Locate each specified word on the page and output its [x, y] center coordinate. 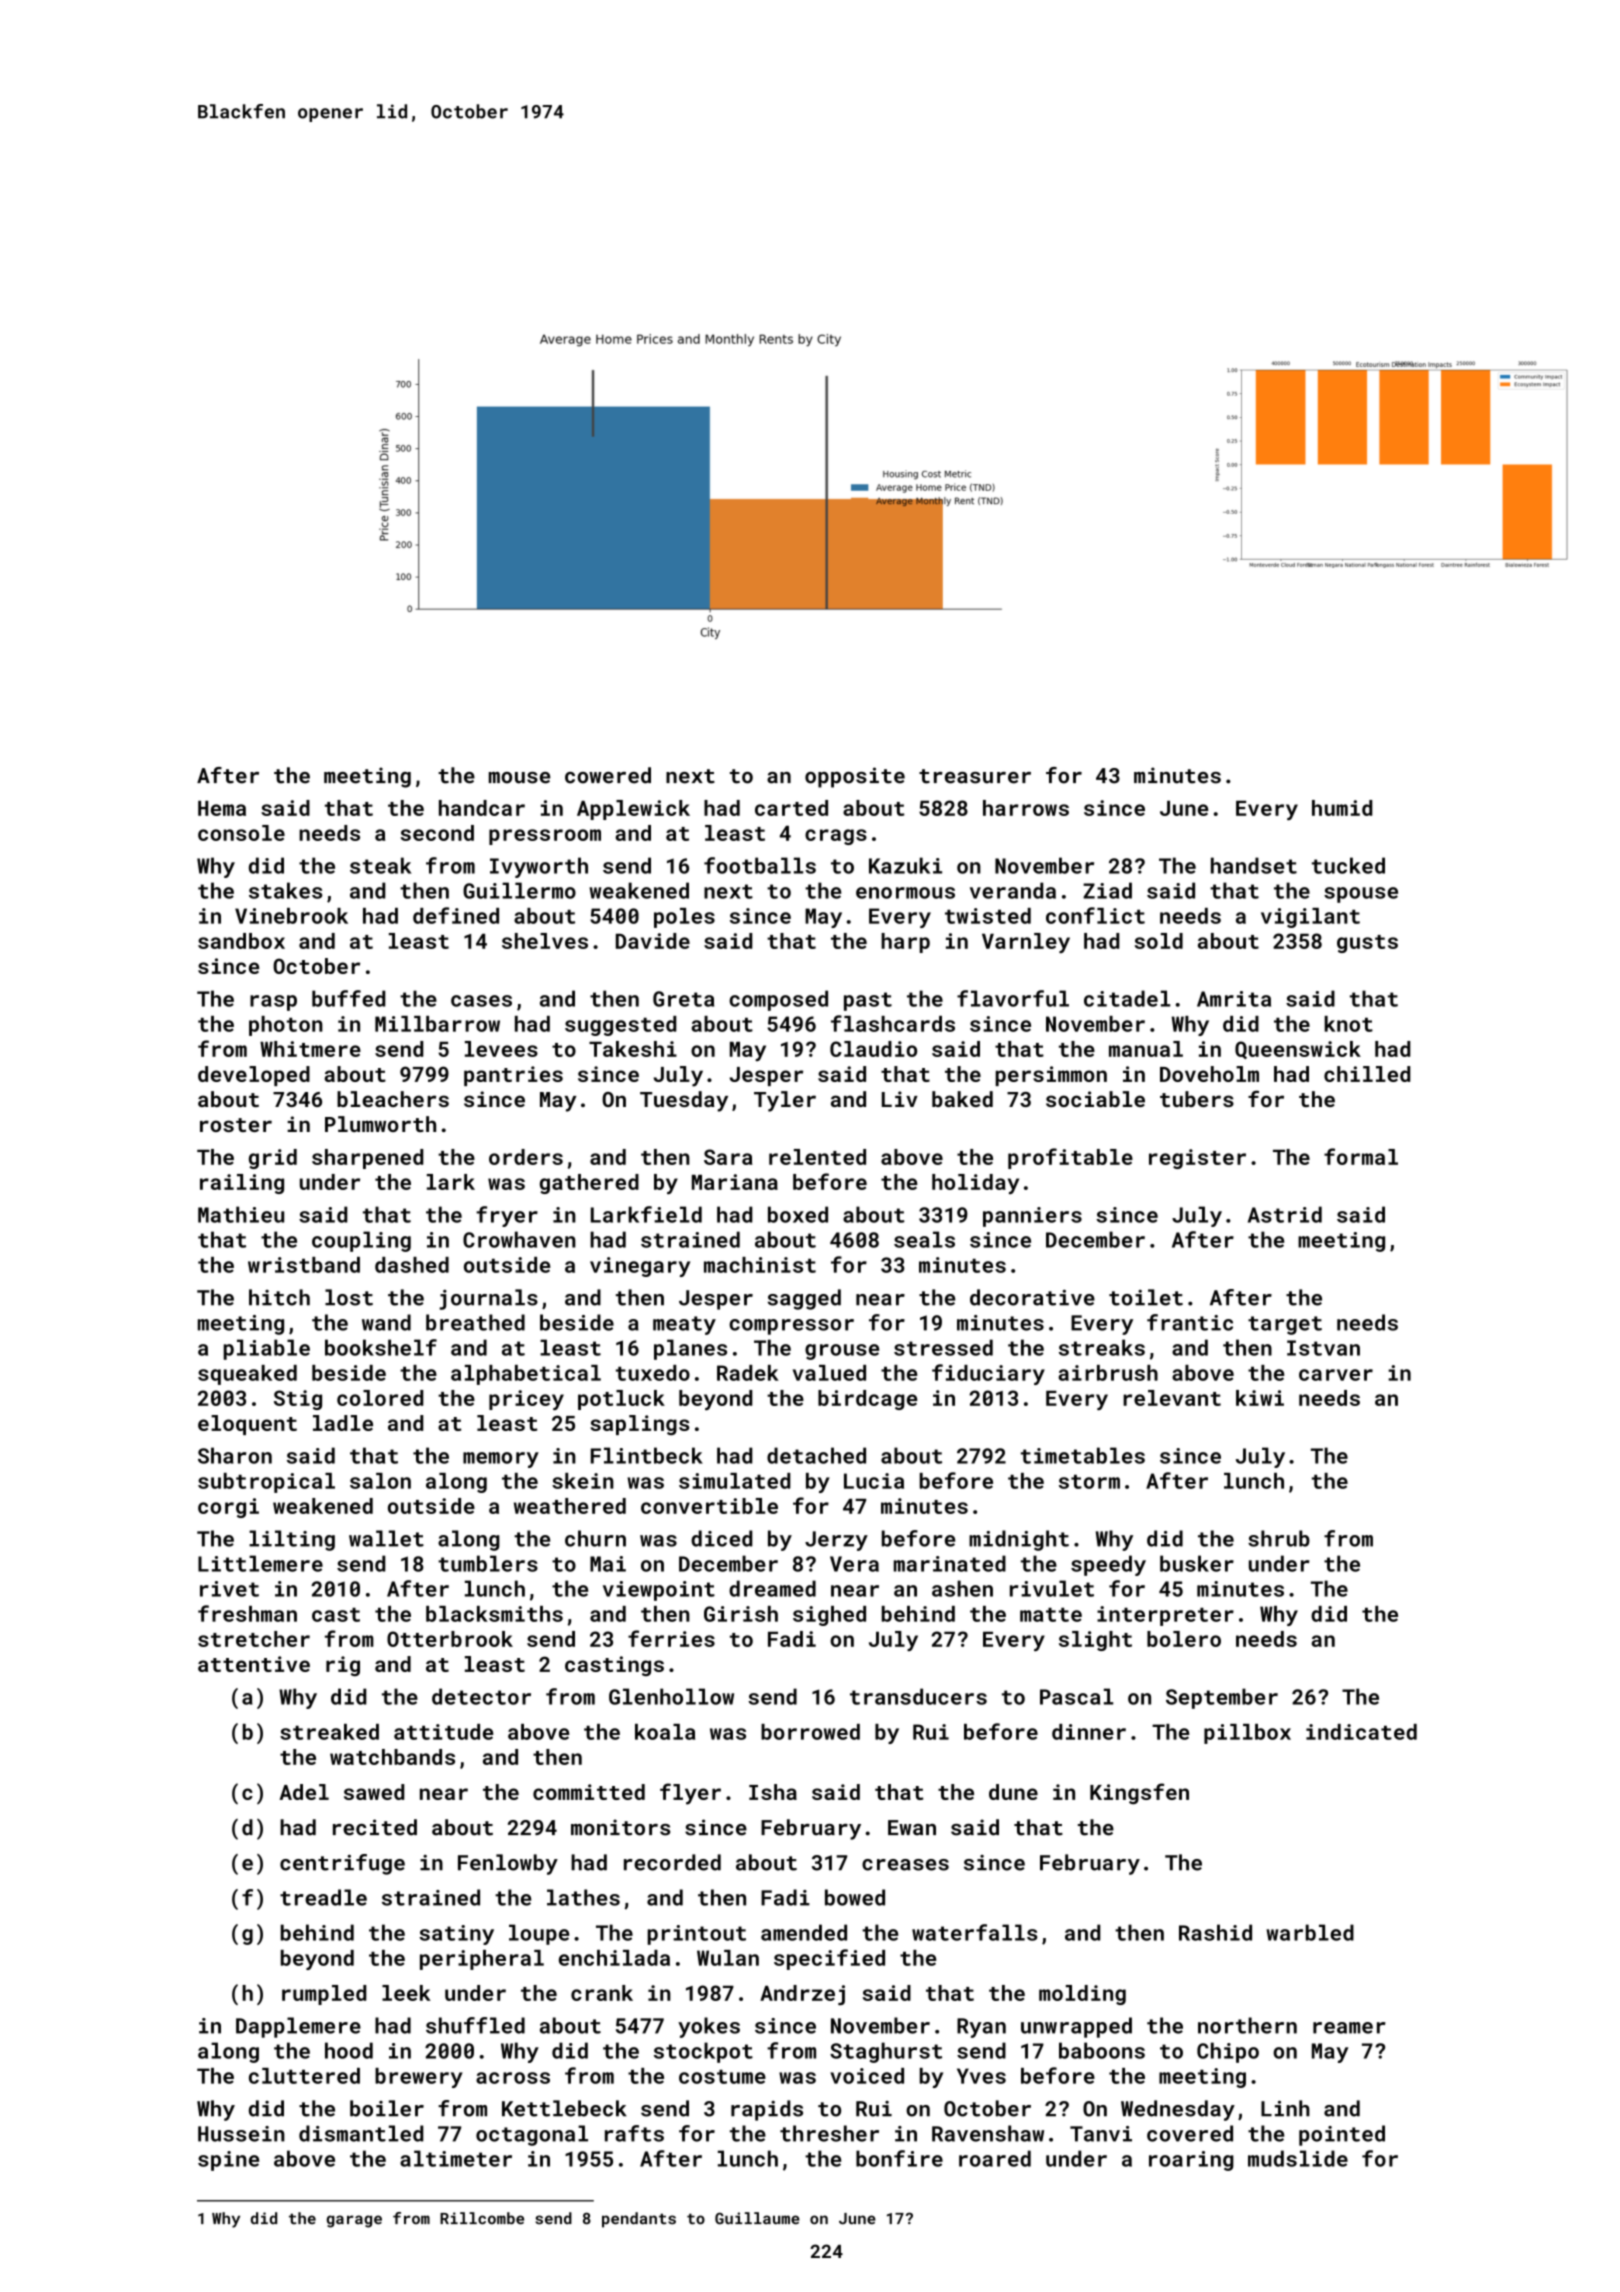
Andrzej [802, 1995]
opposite [855, 777]
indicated [1361, 1732]
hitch [279, 1297]
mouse [519, 778]
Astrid [1285, 1214]
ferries [671, 1638]
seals [924, 1239]
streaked [329, 1732]
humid [1342, 808]
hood [349, 2050]
